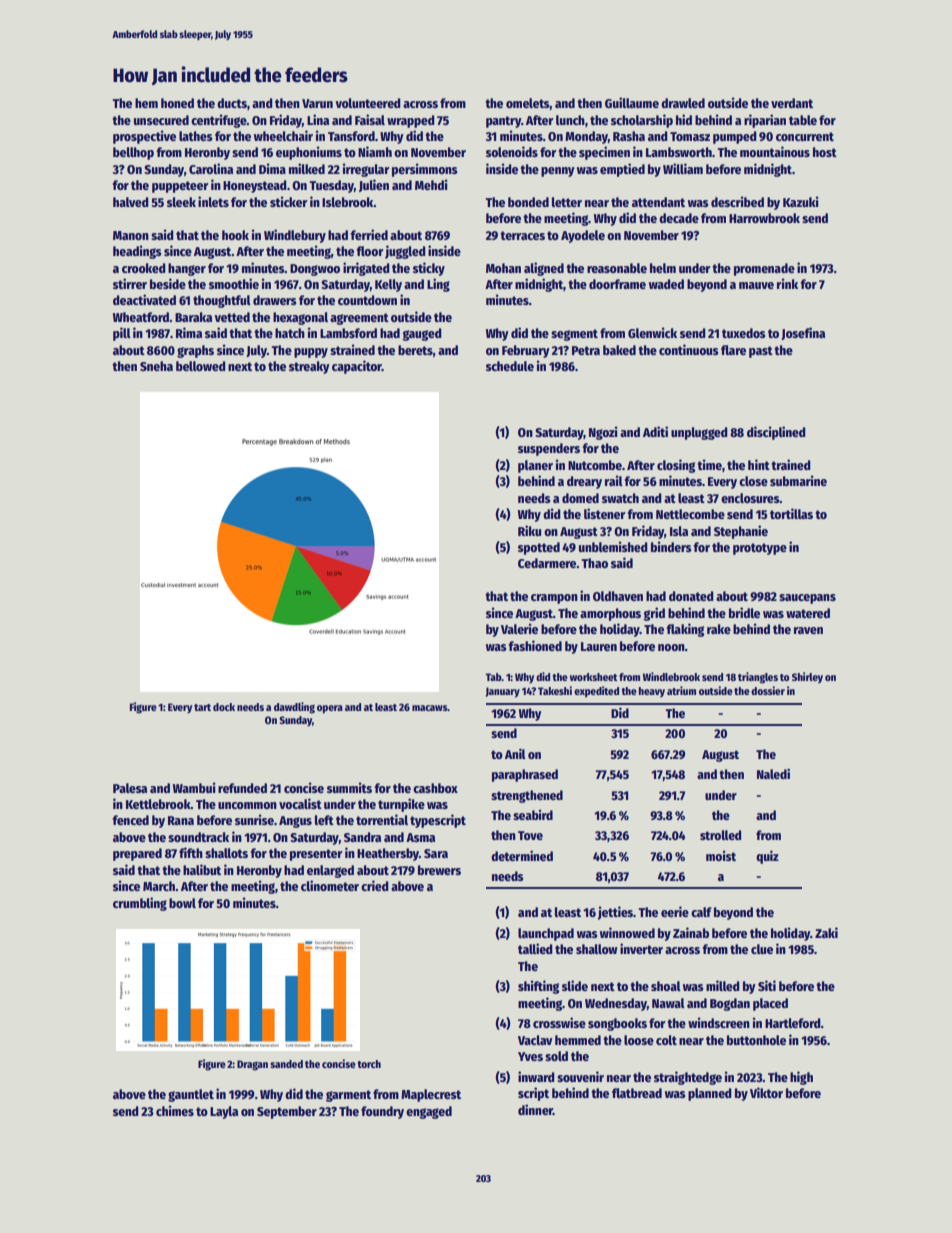  I want to click on atrium, so click(681, 690).
